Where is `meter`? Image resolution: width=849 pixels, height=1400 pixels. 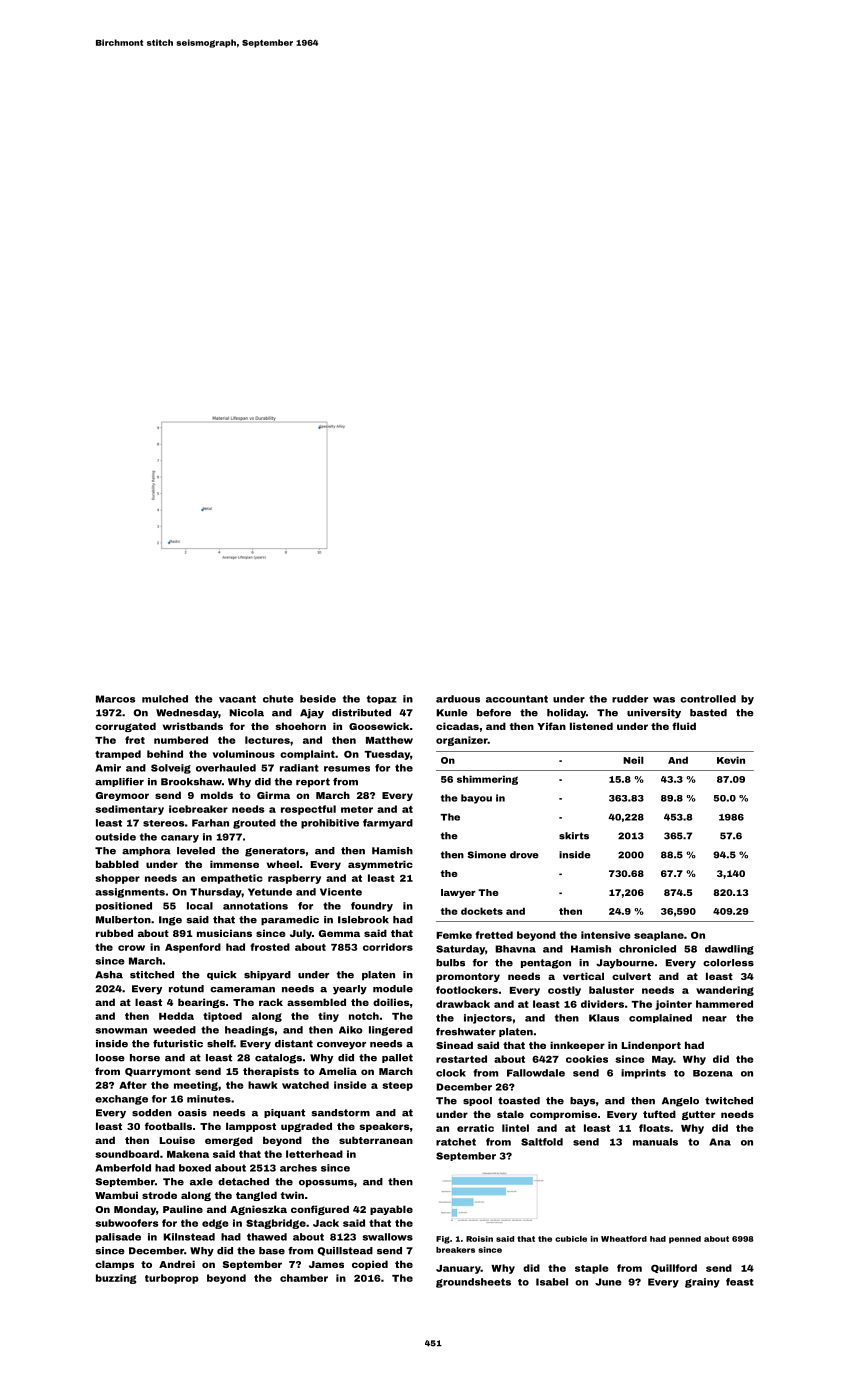
meter is located at coordinates (357, 809).
